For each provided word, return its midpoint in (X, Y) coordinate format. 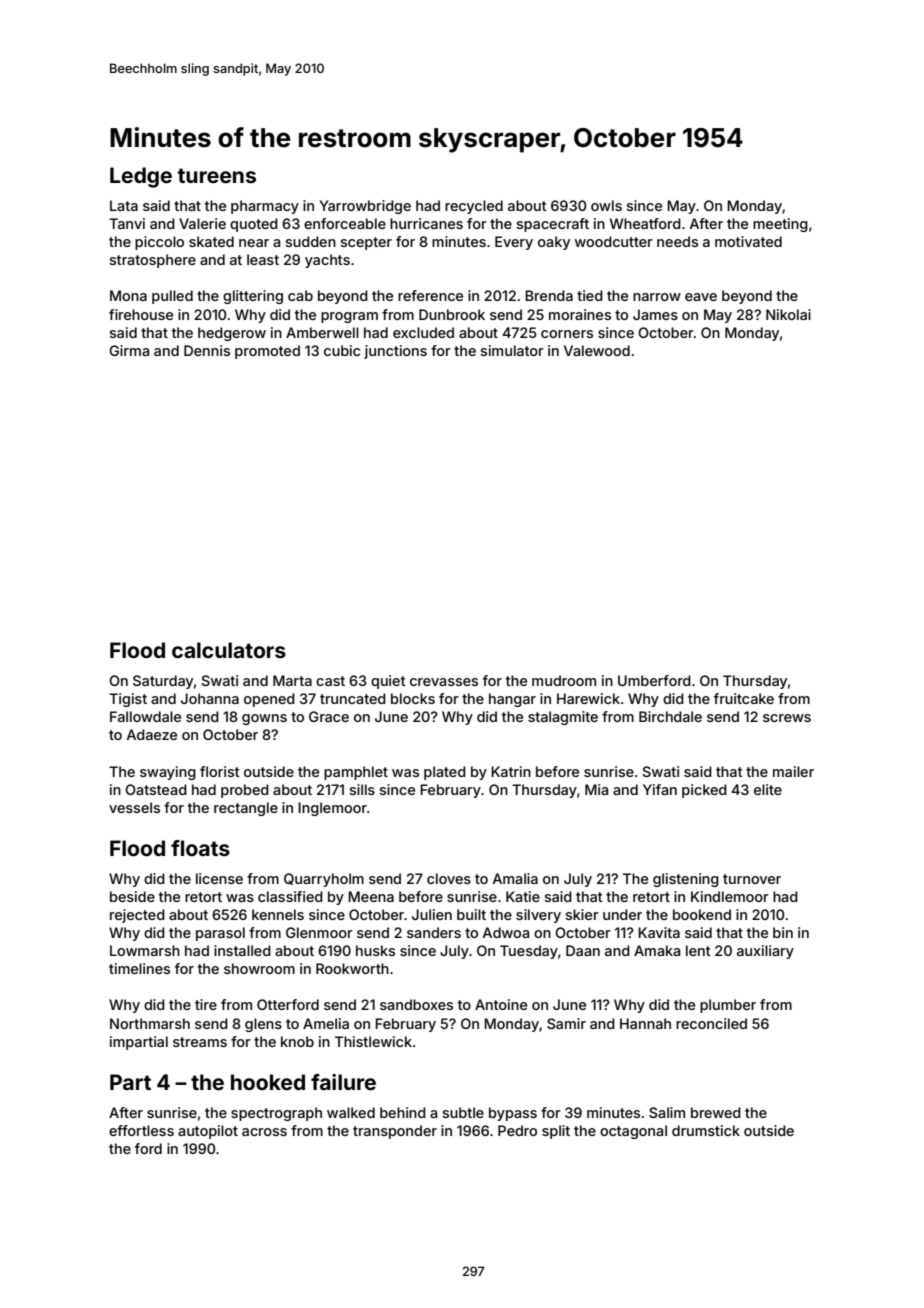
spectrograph (276, 1114)
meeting (780, 225)
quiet (388, 682)
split (556, 1132)
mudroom (564, 680)
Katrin (511, 771)
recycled (474, 207)
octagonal (633, 1132)
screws (787, 718)
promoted (267, 352)
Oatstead (156, 789)
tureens (217, 175)
